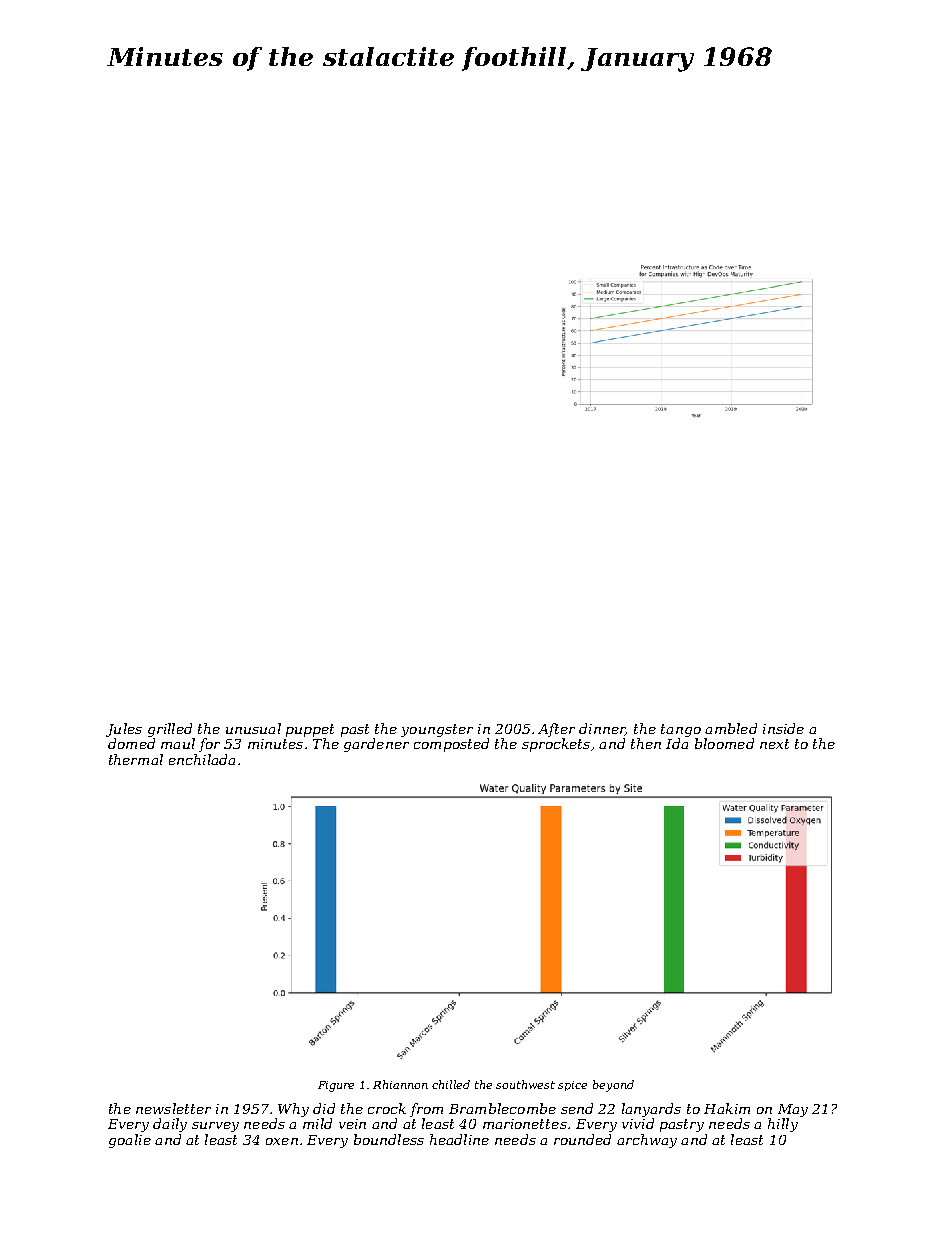  Describe the element at coordinates (783, 1125) in the page. I see `hilly` at that location.
